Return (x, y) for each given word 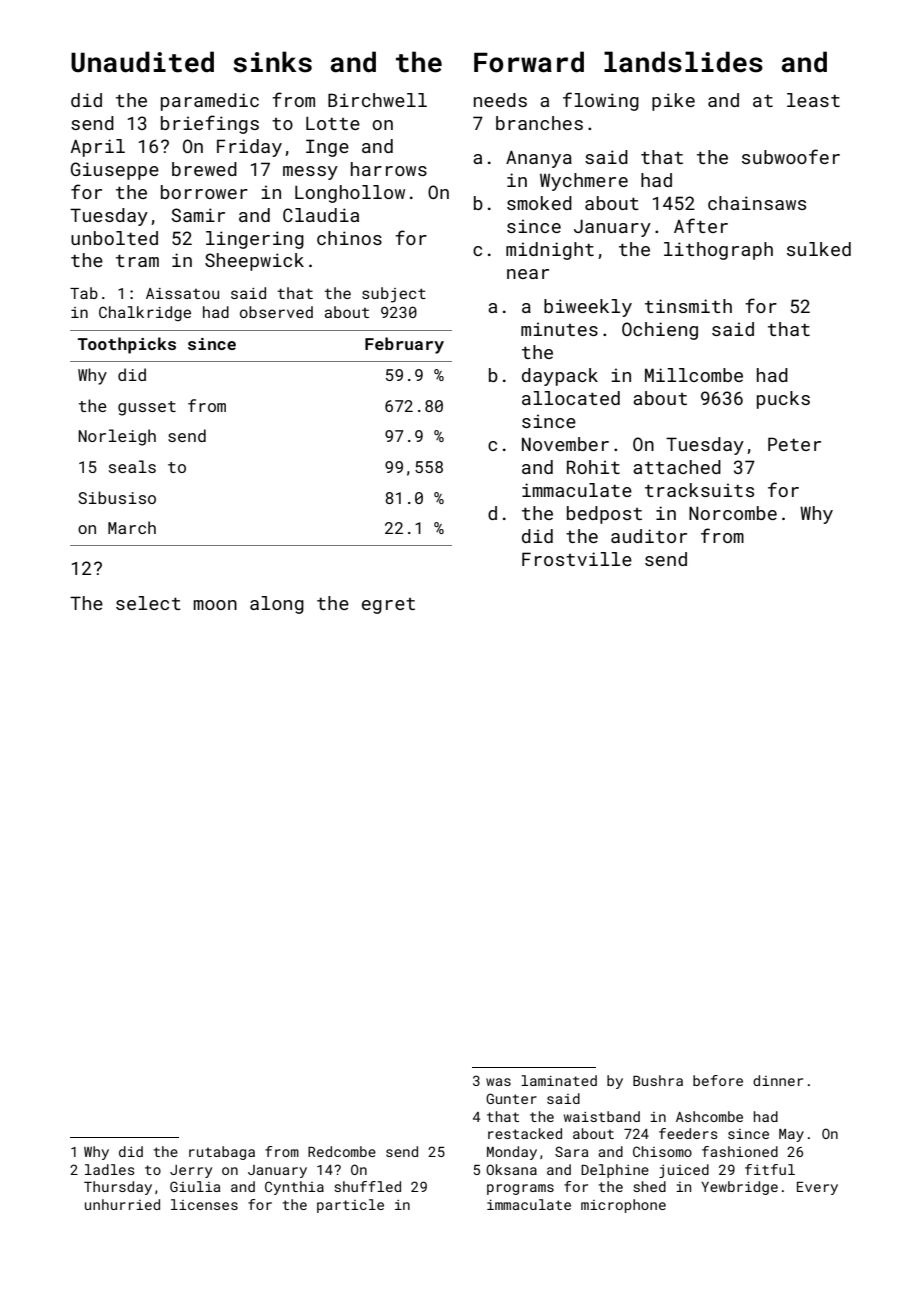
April (98, 148)
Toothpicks (127, 345)
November (565, 444)
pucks (783, 400)
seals (132, 466)
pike (673, 102)
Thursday (118, 1188)
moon (215, 605)
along (277, 605)
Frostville (577, 559)
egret (388, 606)
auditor (649, 536)
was (498, 1082)
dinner (778, 1080)
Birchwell (377, 100)
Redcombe (342, 1151)
